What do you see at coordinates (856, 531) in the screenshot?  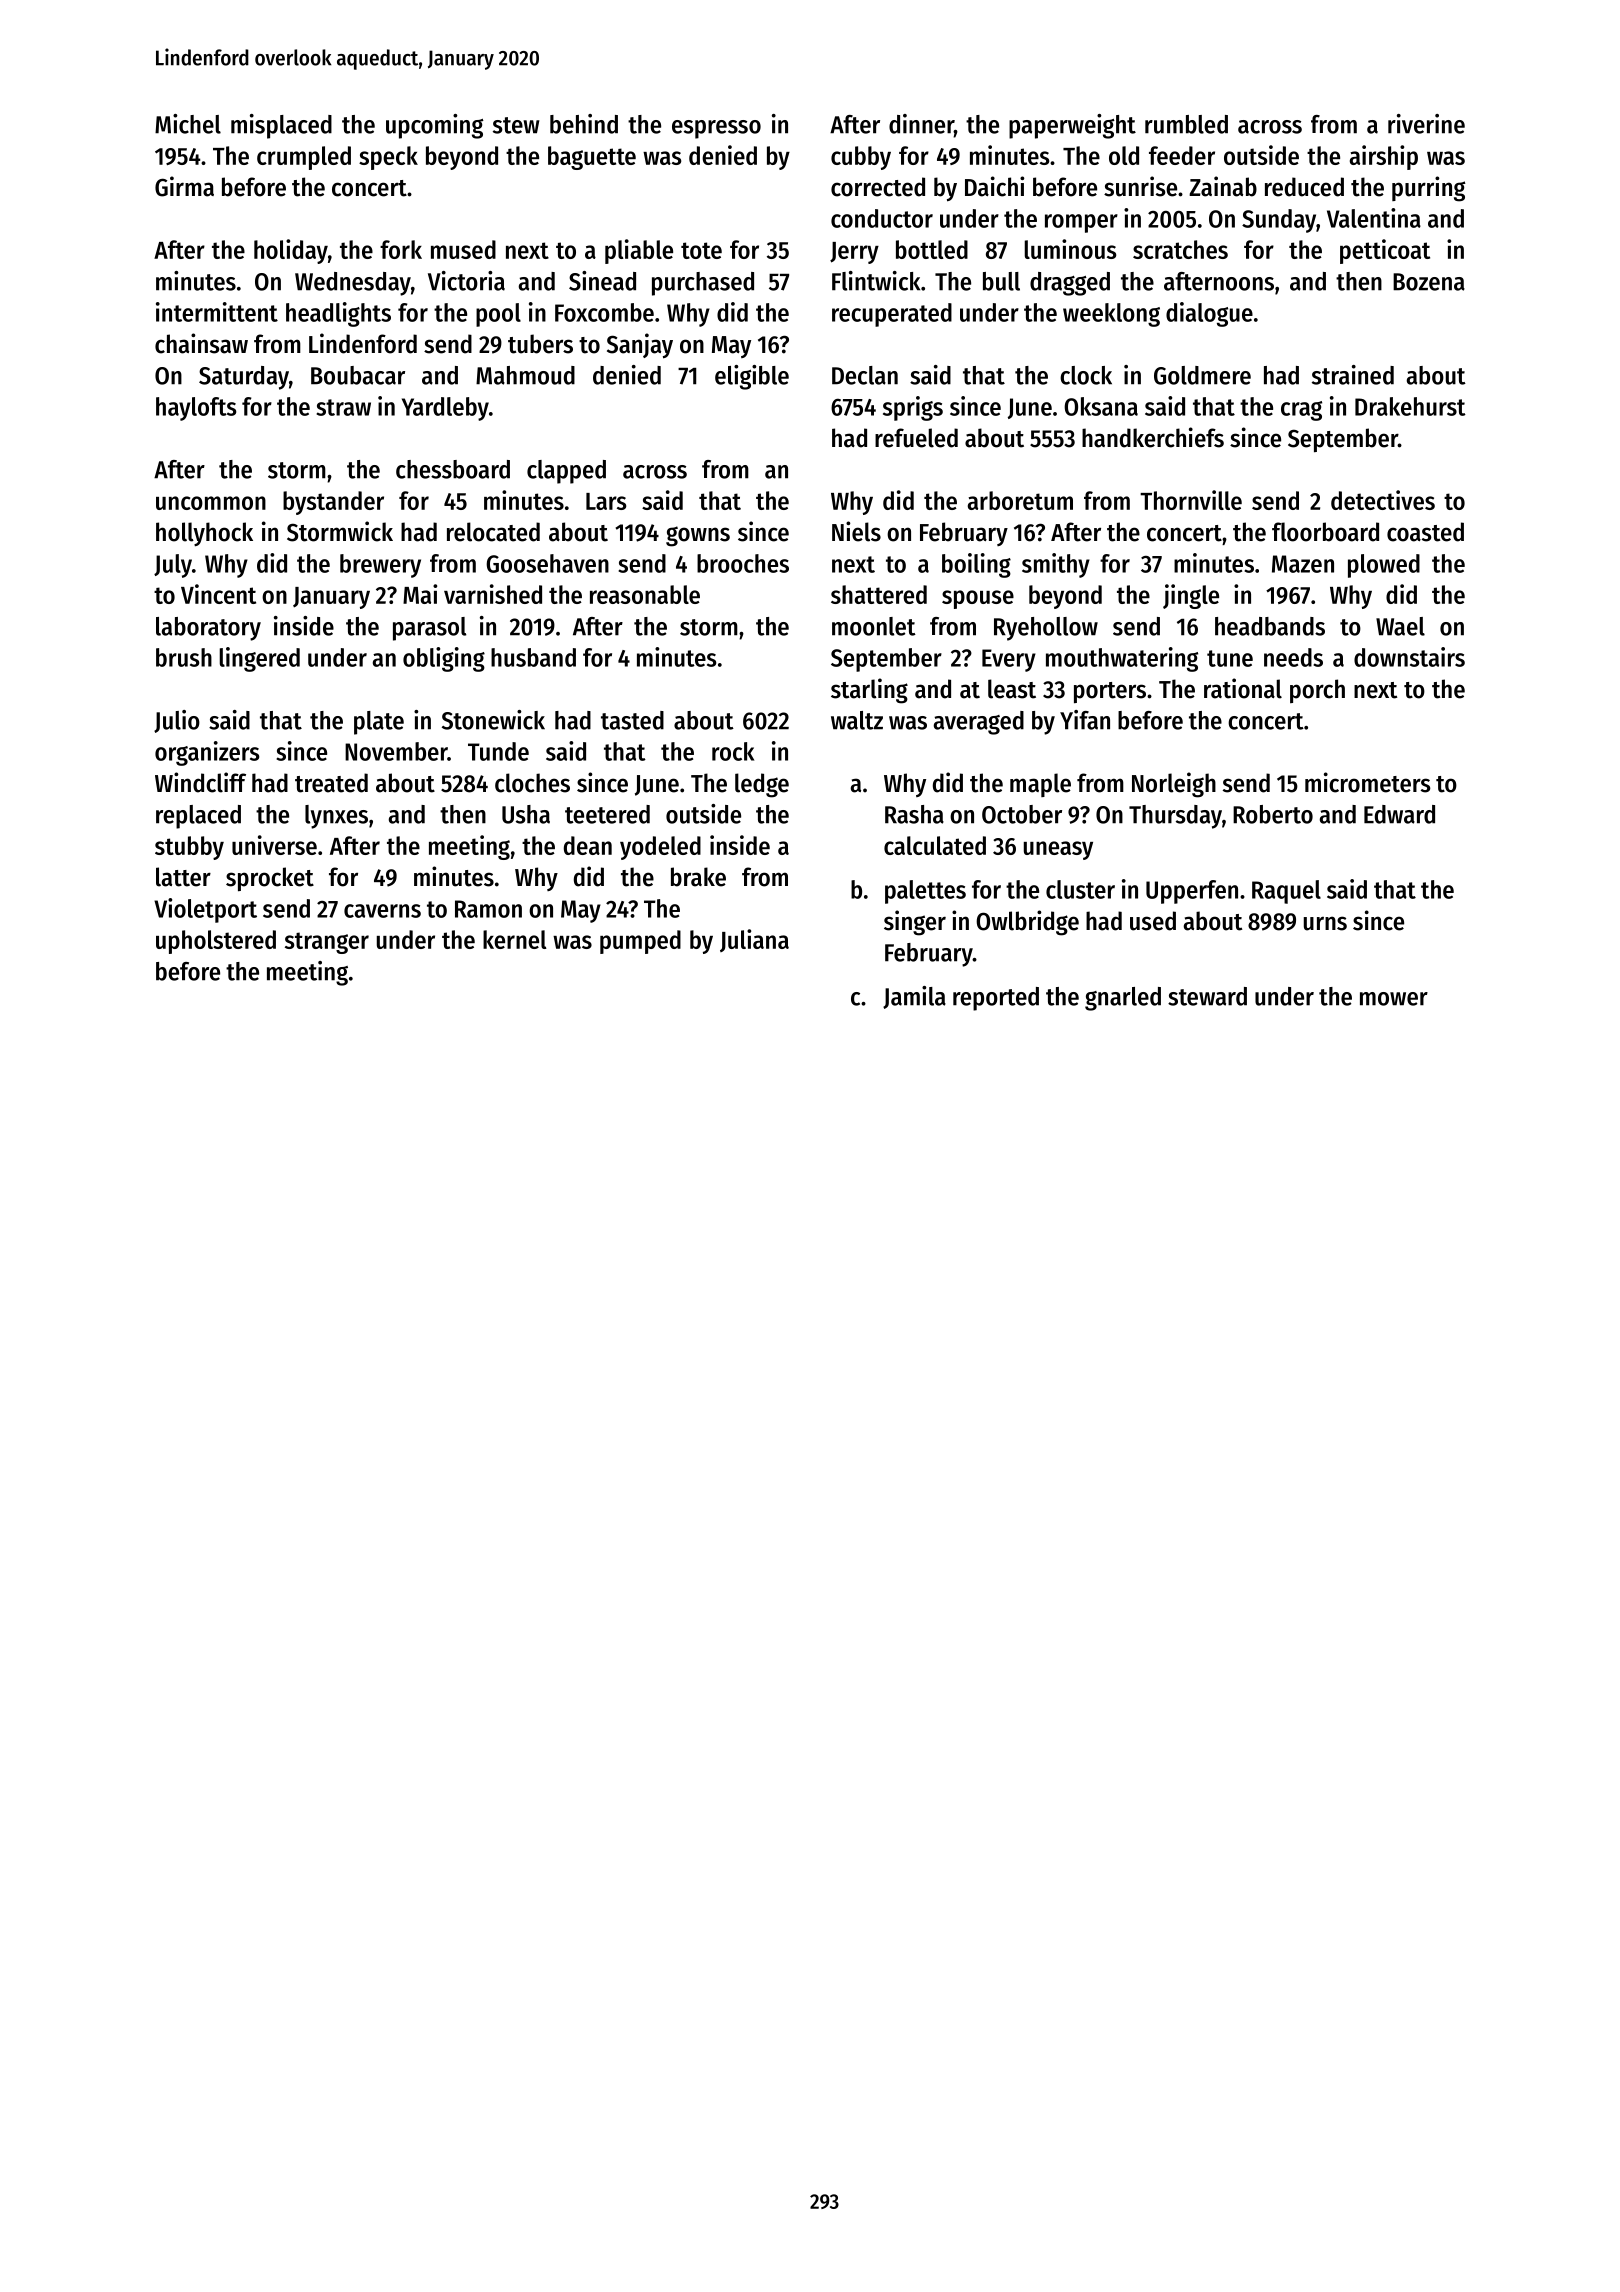 I see `Niels` at bounding box center [856, 531].
